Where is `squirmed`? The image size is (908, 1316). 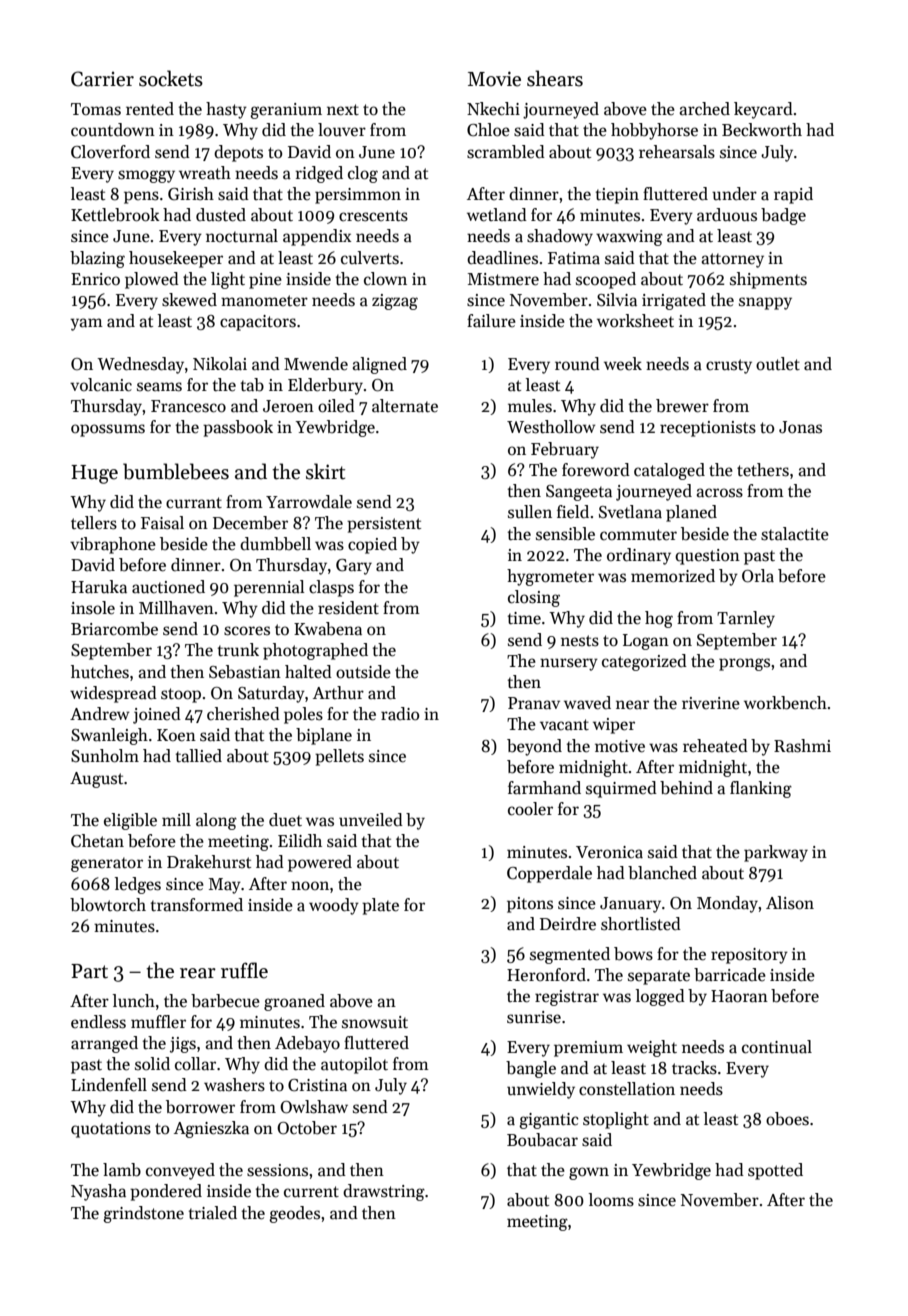
squirmed is located at coordinates (621, 789).
